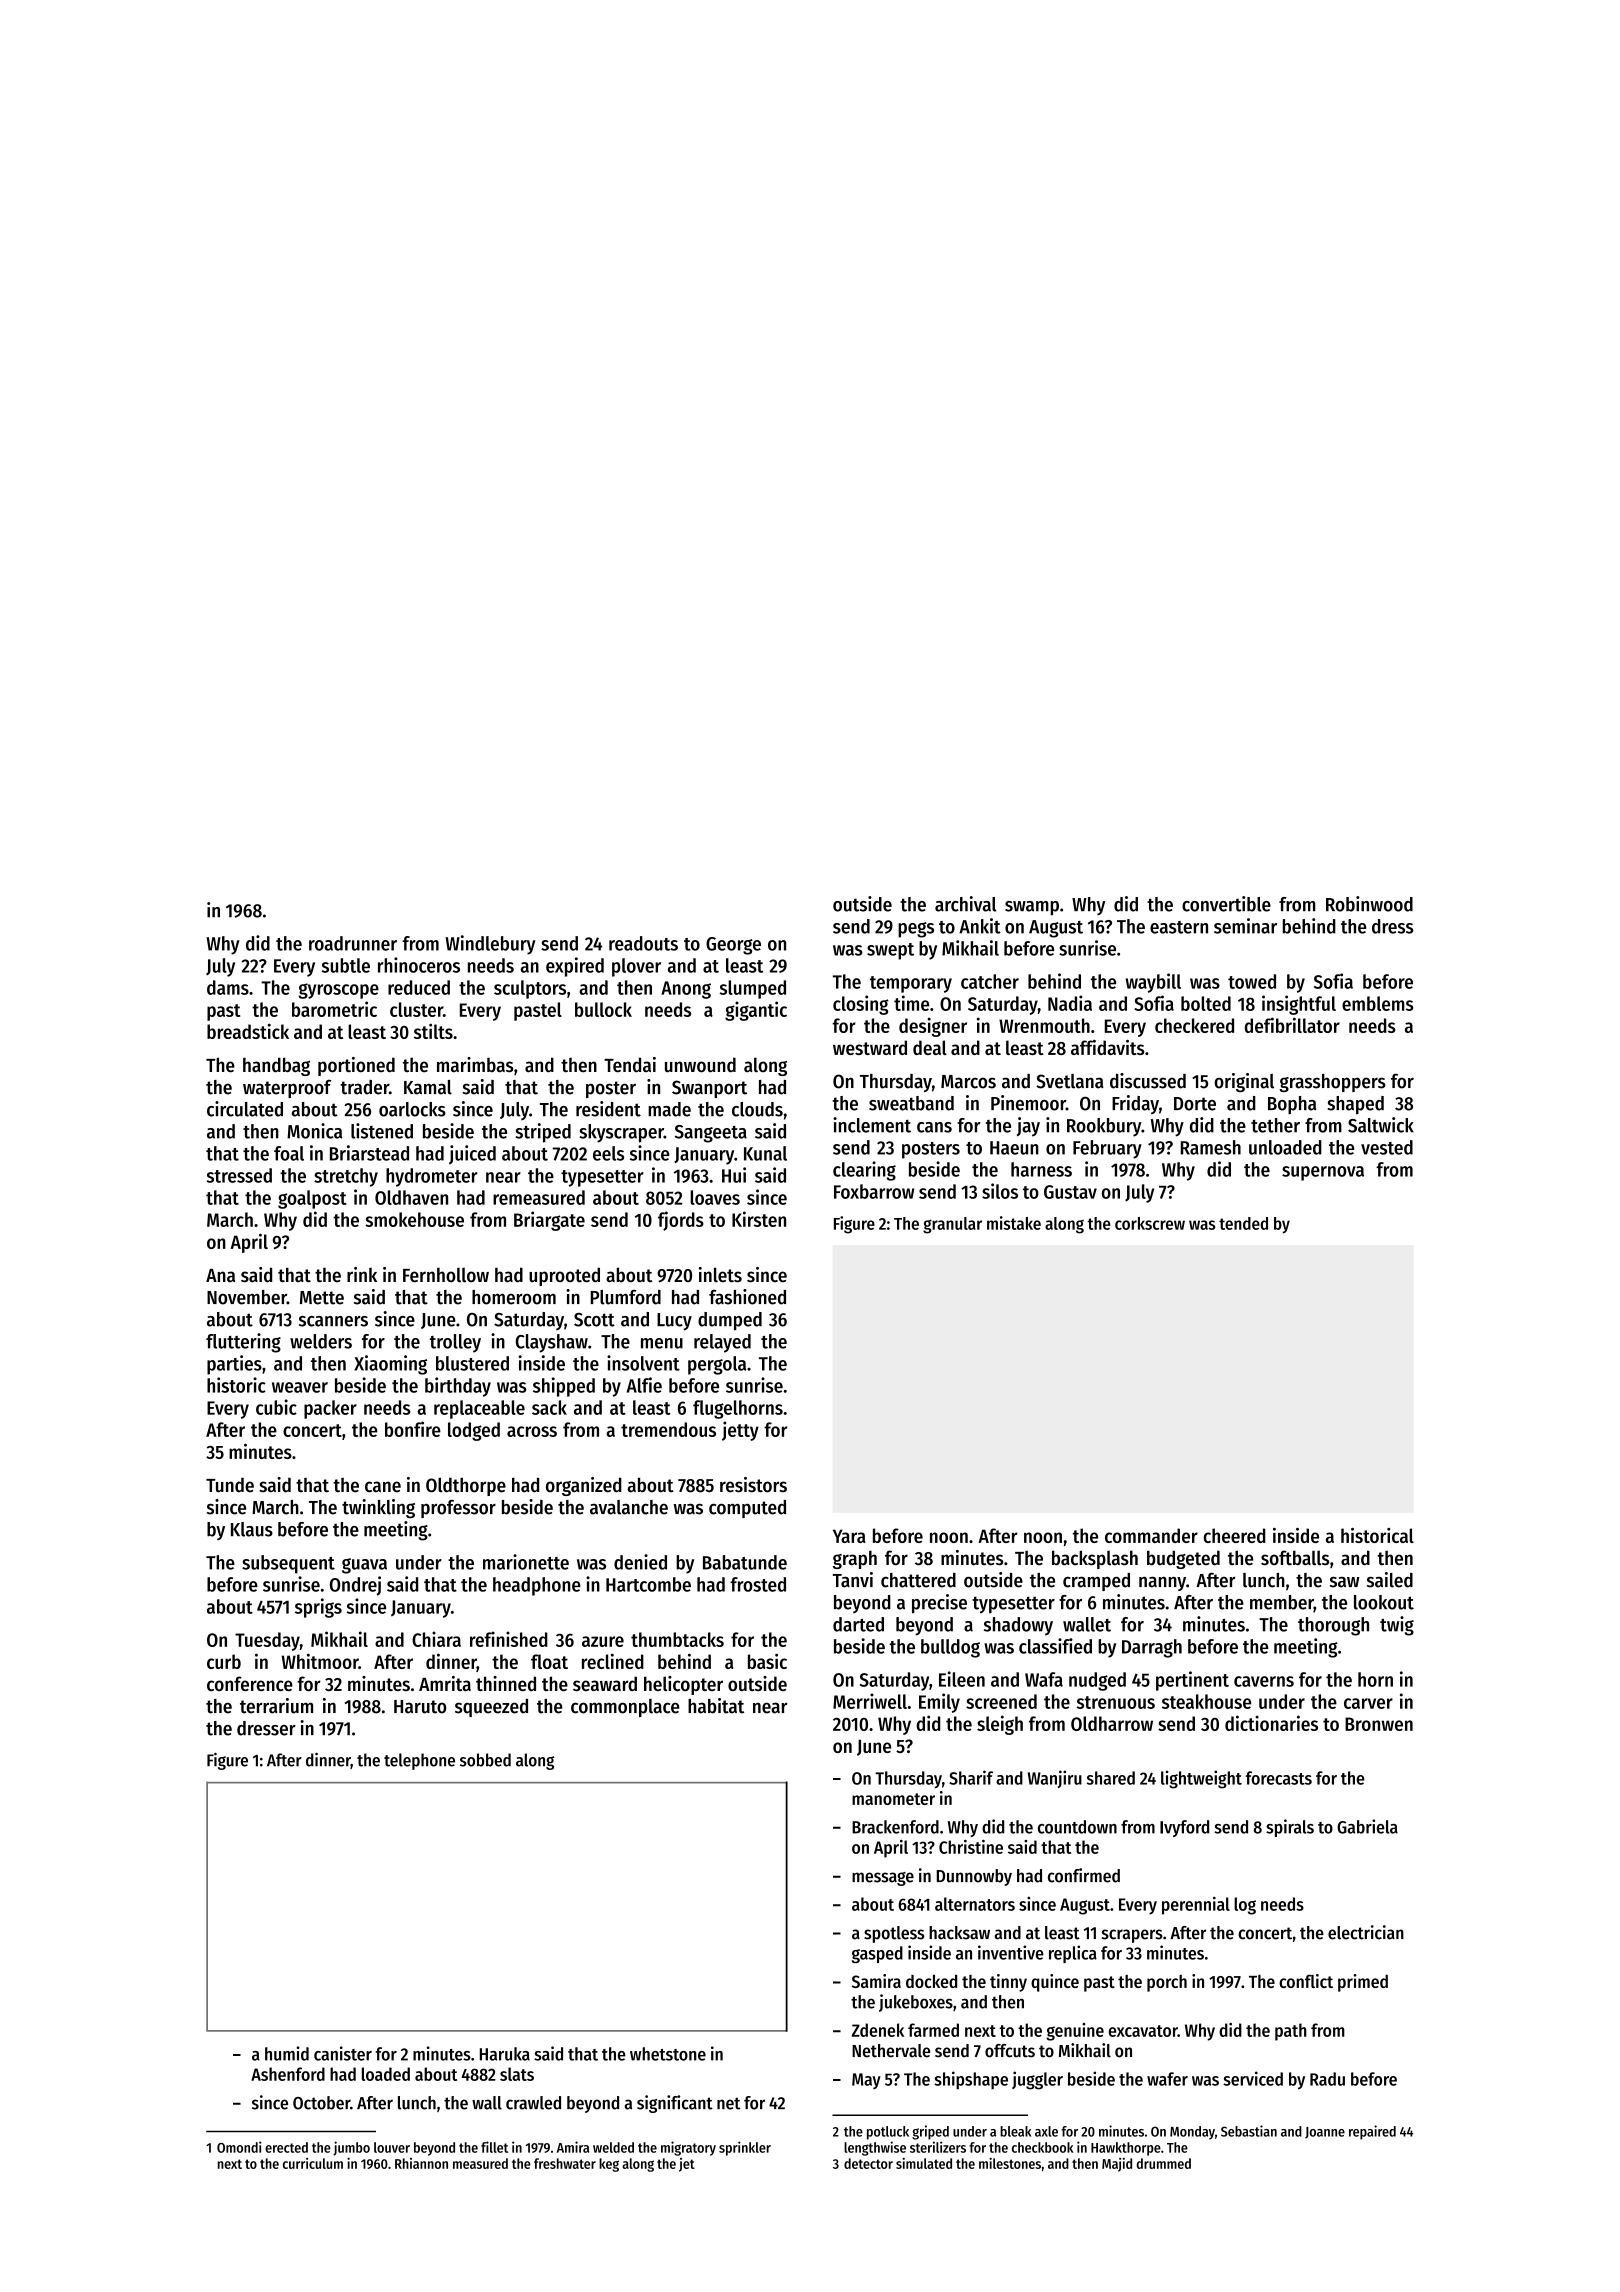 The width and height of the page is (1620, 2292). Describe the element at coordinates (313, 2163) in the page. I see `curriculum` at that location.
